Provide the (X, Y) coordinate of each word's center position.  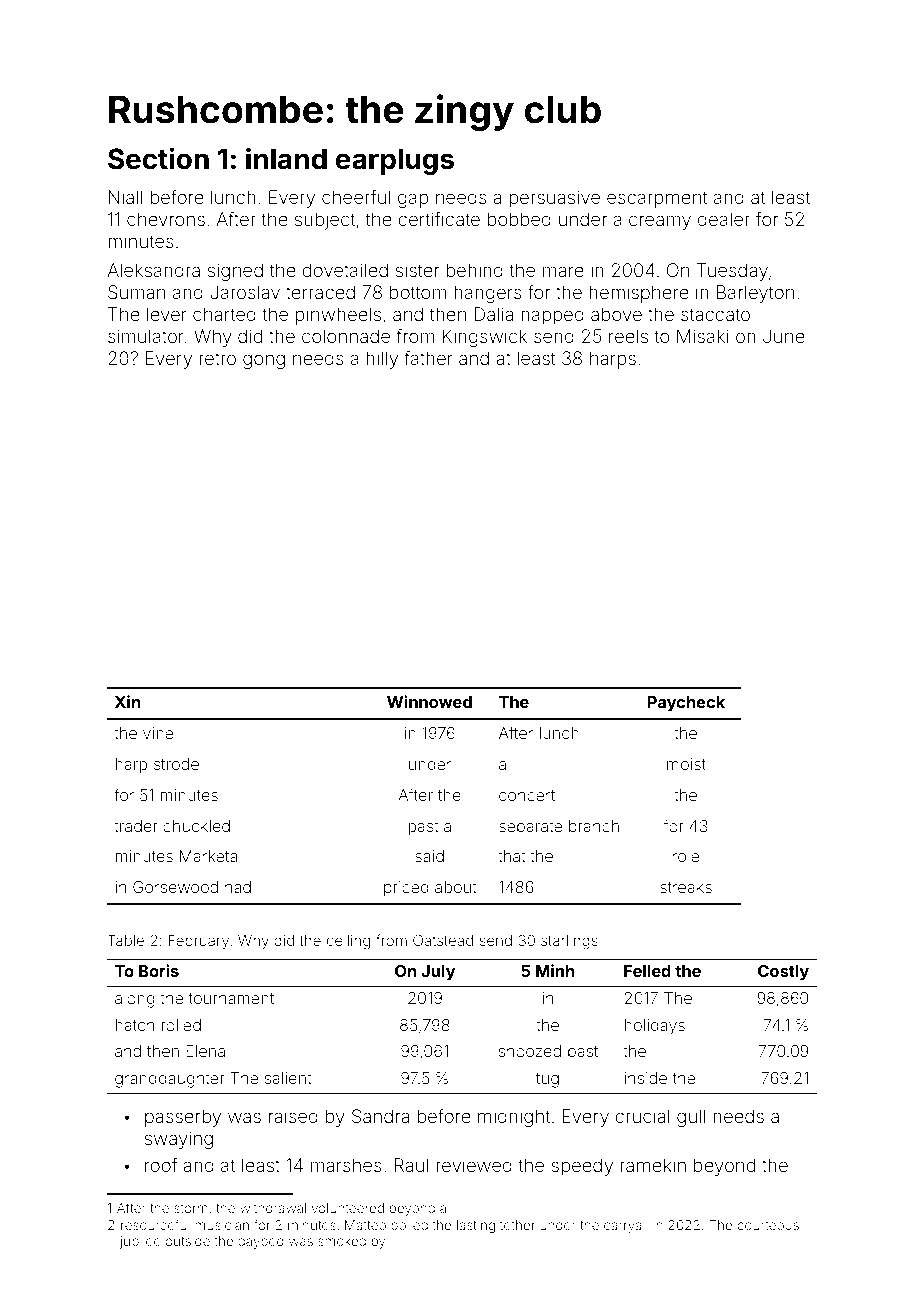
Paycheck (686, 704)
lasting (476, 1226)
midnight (514, 1118)
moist (686, 764)
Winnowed (429, 701)
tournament (231, 998)
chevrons (166, 219)
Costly (783, 973)
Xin (128, 701)
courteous (768, 1225)
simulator (146, 336)
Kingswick (485, 338)
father (428, 358)
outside (187, 1241)
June (784, 336)
